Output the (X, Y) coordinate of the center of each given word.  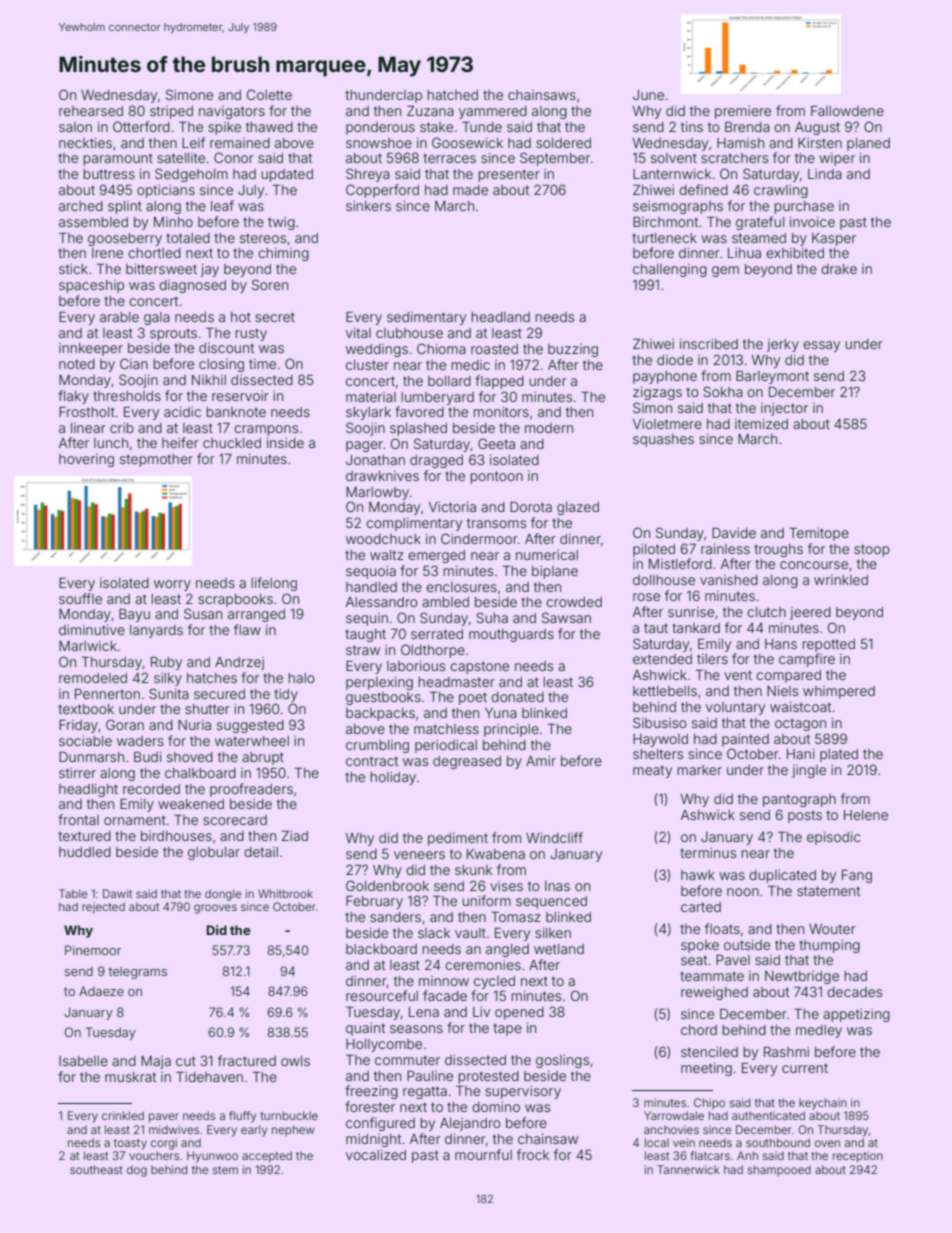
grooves (215, 909)
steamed (759, 238)
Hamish (740, 143)
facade (445, 995)
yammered (493, 112)
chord (699, 1030)
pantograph (799, 800)
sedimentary (426, 318)
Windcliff (554, 837)
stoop (872, 550)
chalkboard (200, 773)
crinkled (123, 1115)
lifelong (274, 584)
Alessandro (382, 602)
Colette (269, 94)
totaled (188, 238)
